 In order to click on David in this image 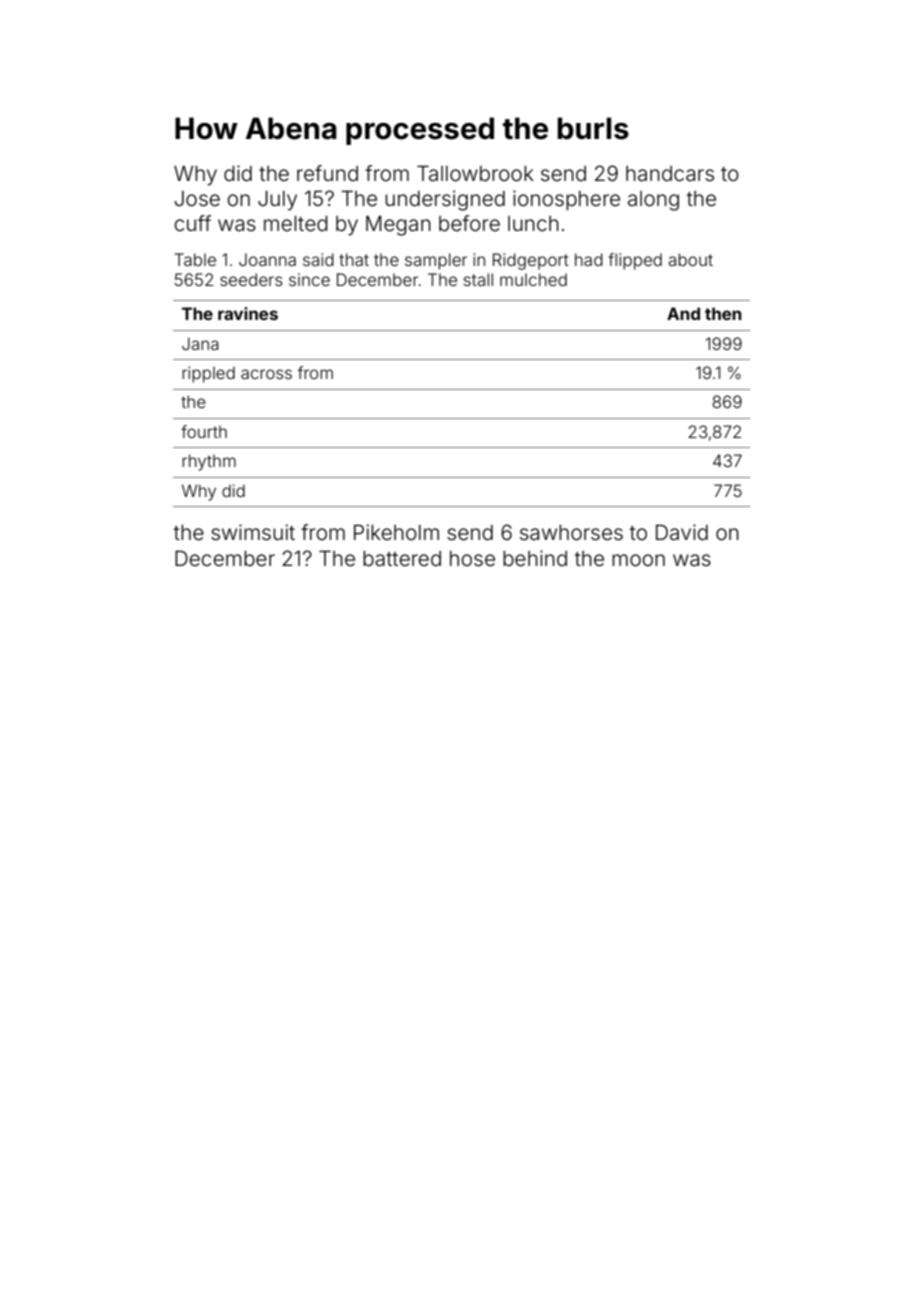, I will do `click(682, 532)`.
